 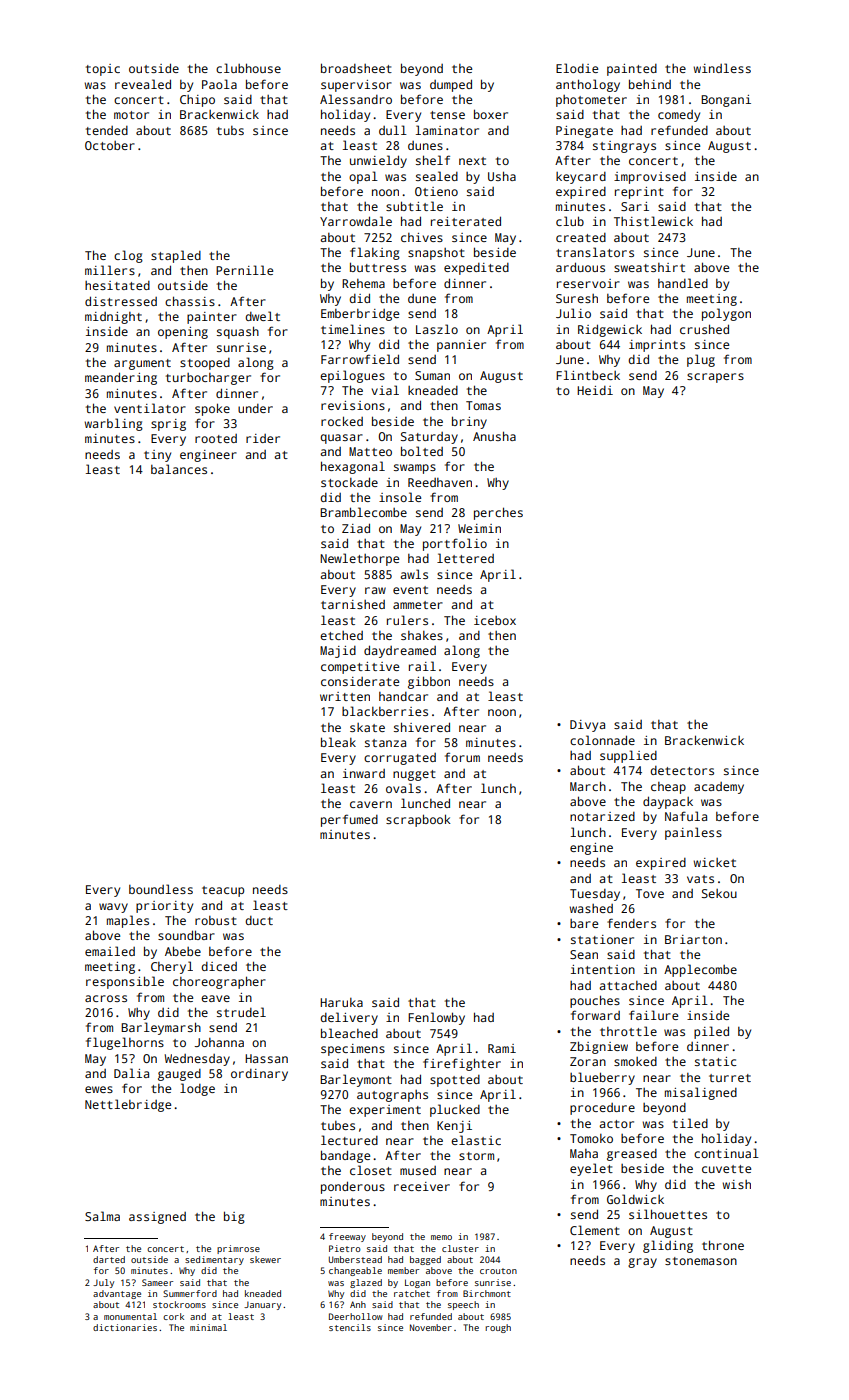 What do you see at coordinates (179, 469) in the document?
I see `balances` at bounding box center [179, 469].
